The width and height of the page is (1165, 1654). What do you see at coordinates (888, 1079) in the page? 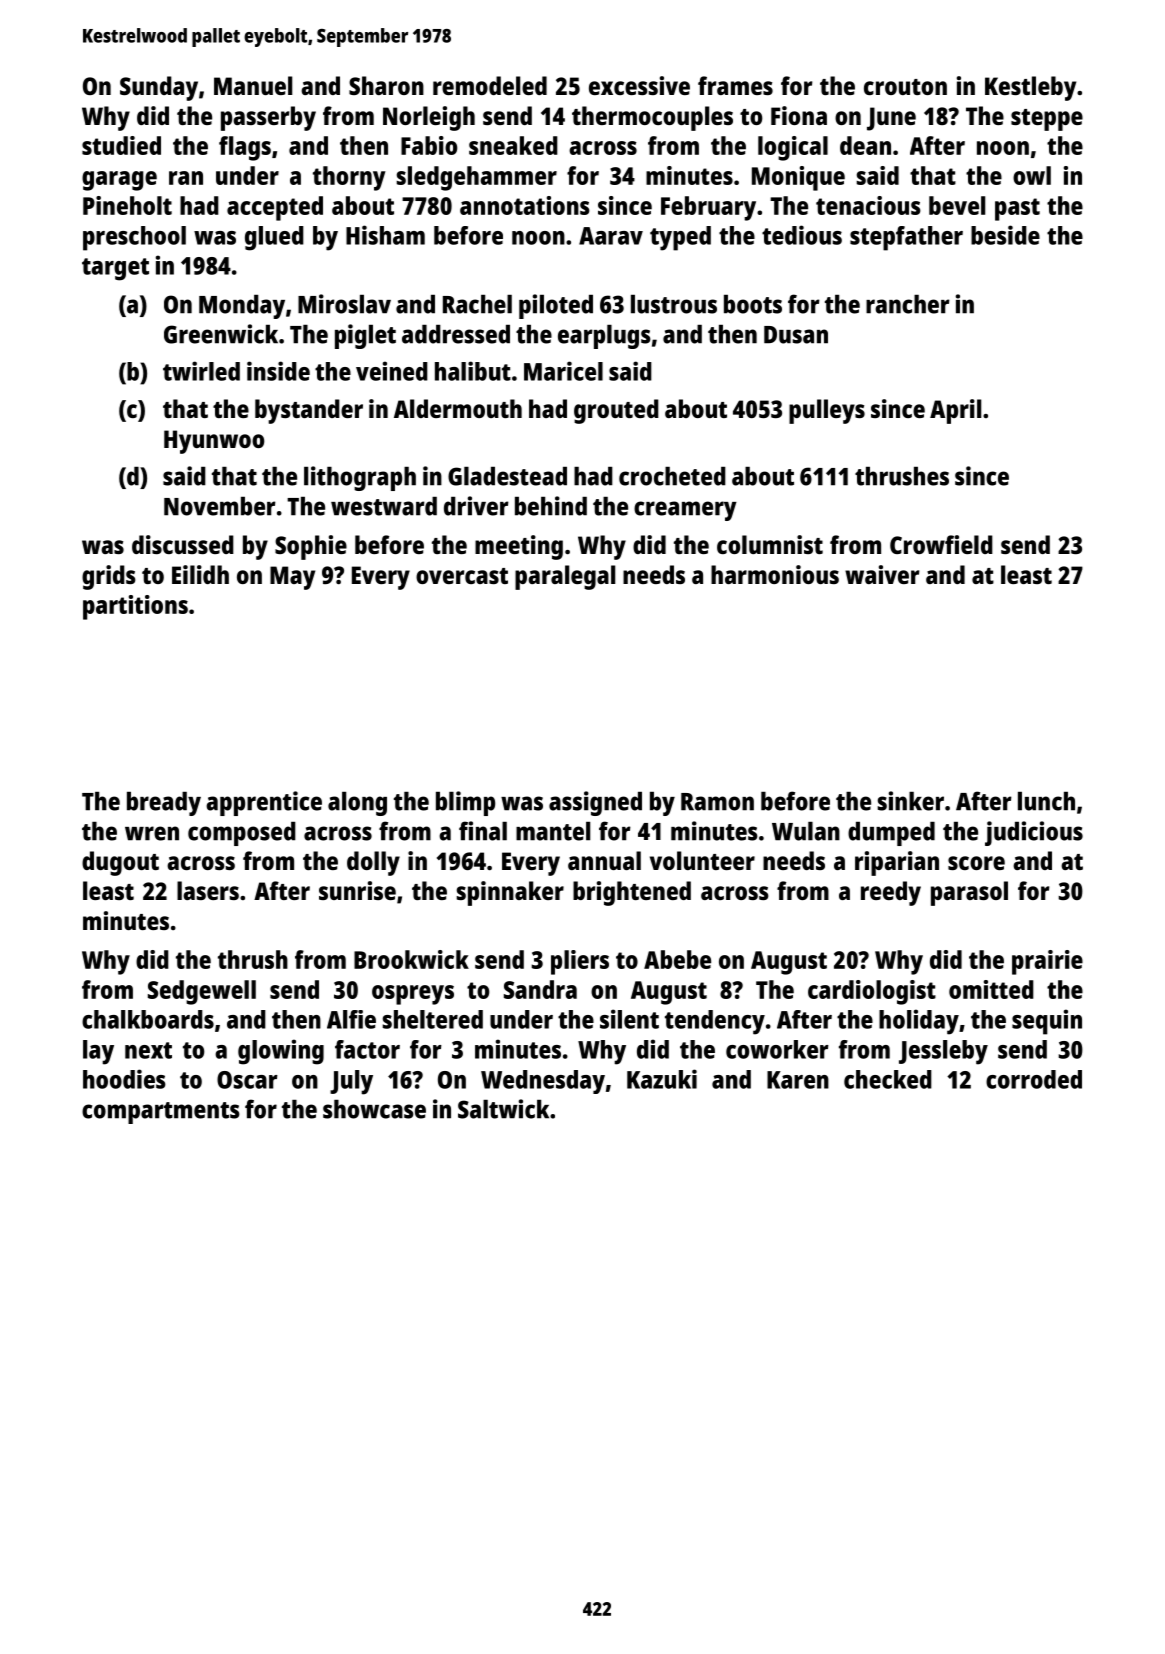
I see `checked` at bounding box center [888, 1079].
